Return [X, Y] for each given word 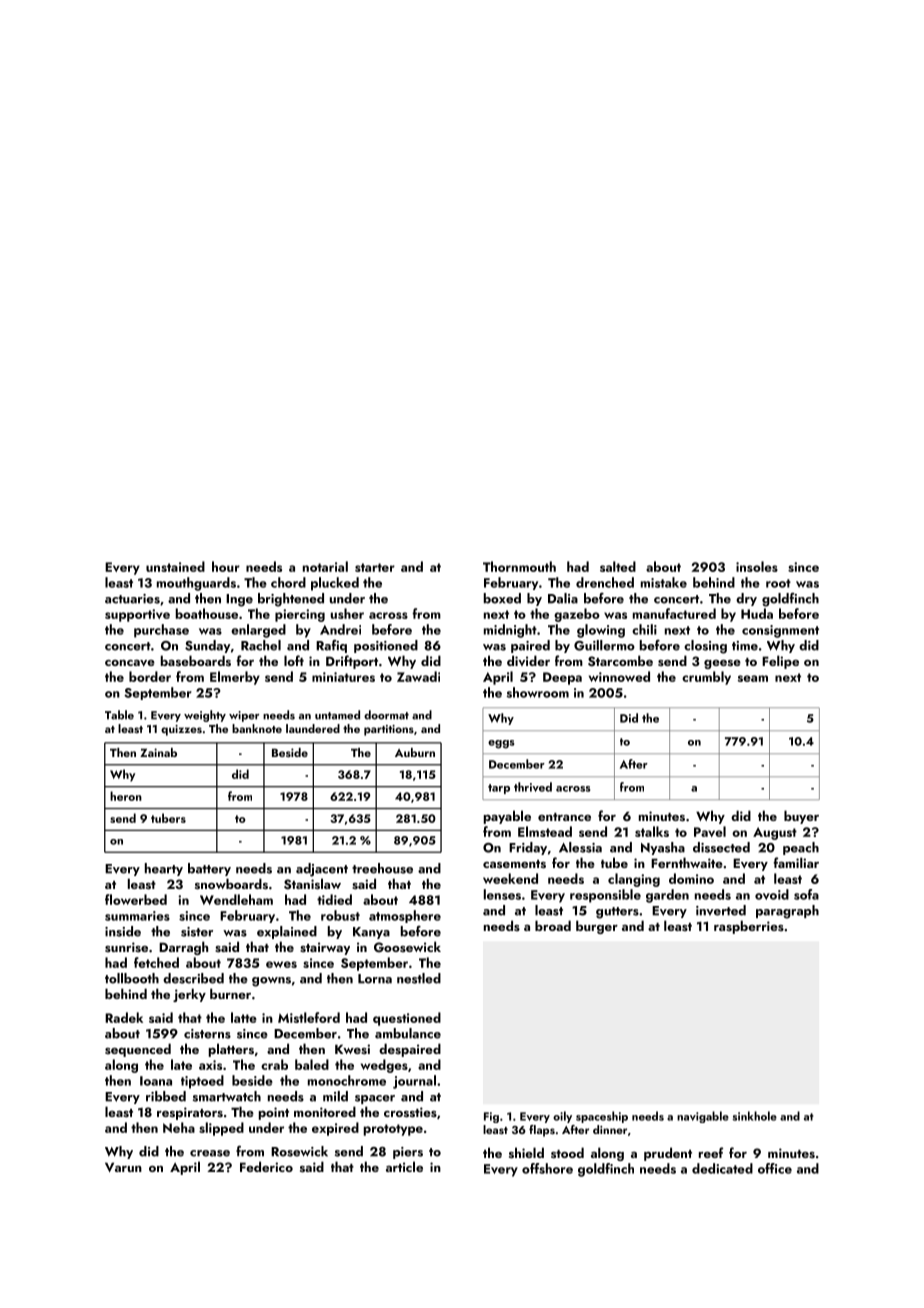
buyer [801, 817]
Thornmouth [519, 566]
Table [119, 715]
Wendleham [236, 899]
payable [507, 817]
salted [618, 566]
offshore [547, 1168]
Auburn [415, 752]
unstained [175, 566]
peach [801, 848]
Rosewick [299, 1151]
